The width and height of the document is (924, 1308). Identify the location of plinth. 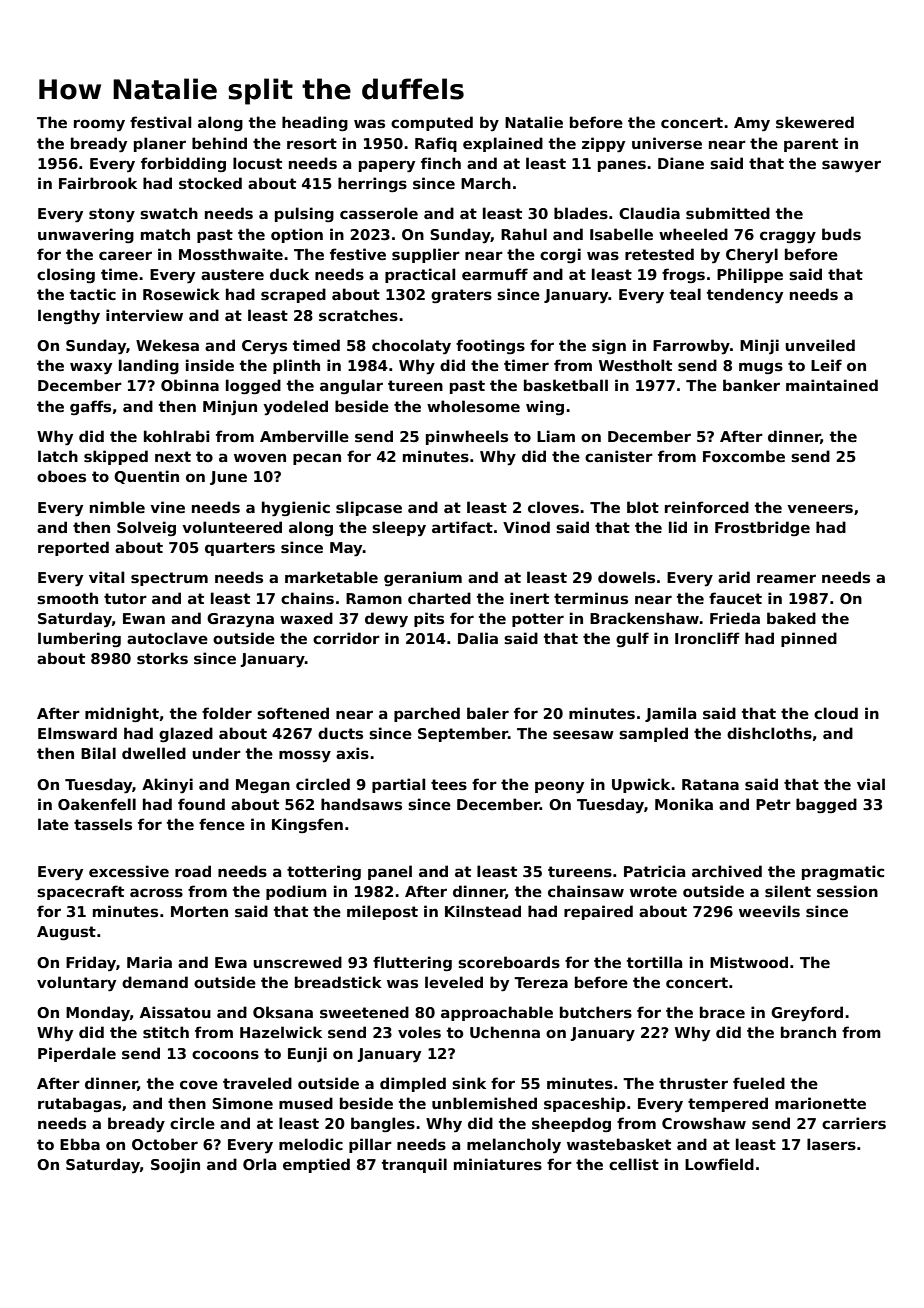
(296, 366).
